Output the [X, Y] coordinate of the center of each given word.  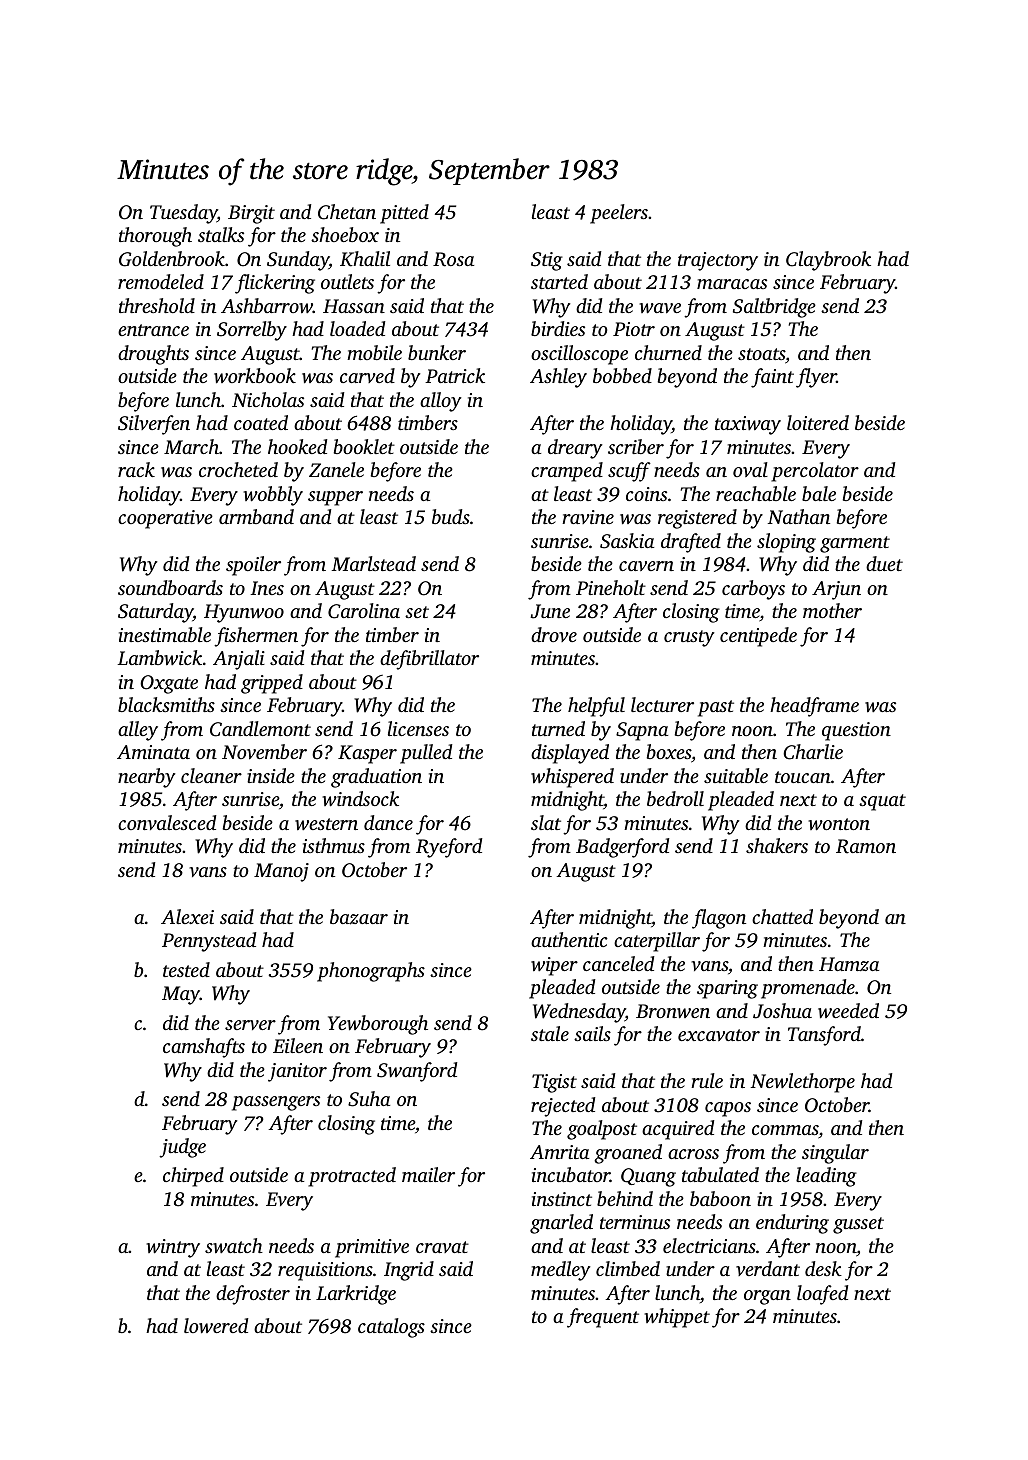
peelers [619, 214]
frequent [603, 1318]
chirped [193, 1177]
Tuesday [183, 214]
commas [785, 1132]
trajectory [718, 261]
